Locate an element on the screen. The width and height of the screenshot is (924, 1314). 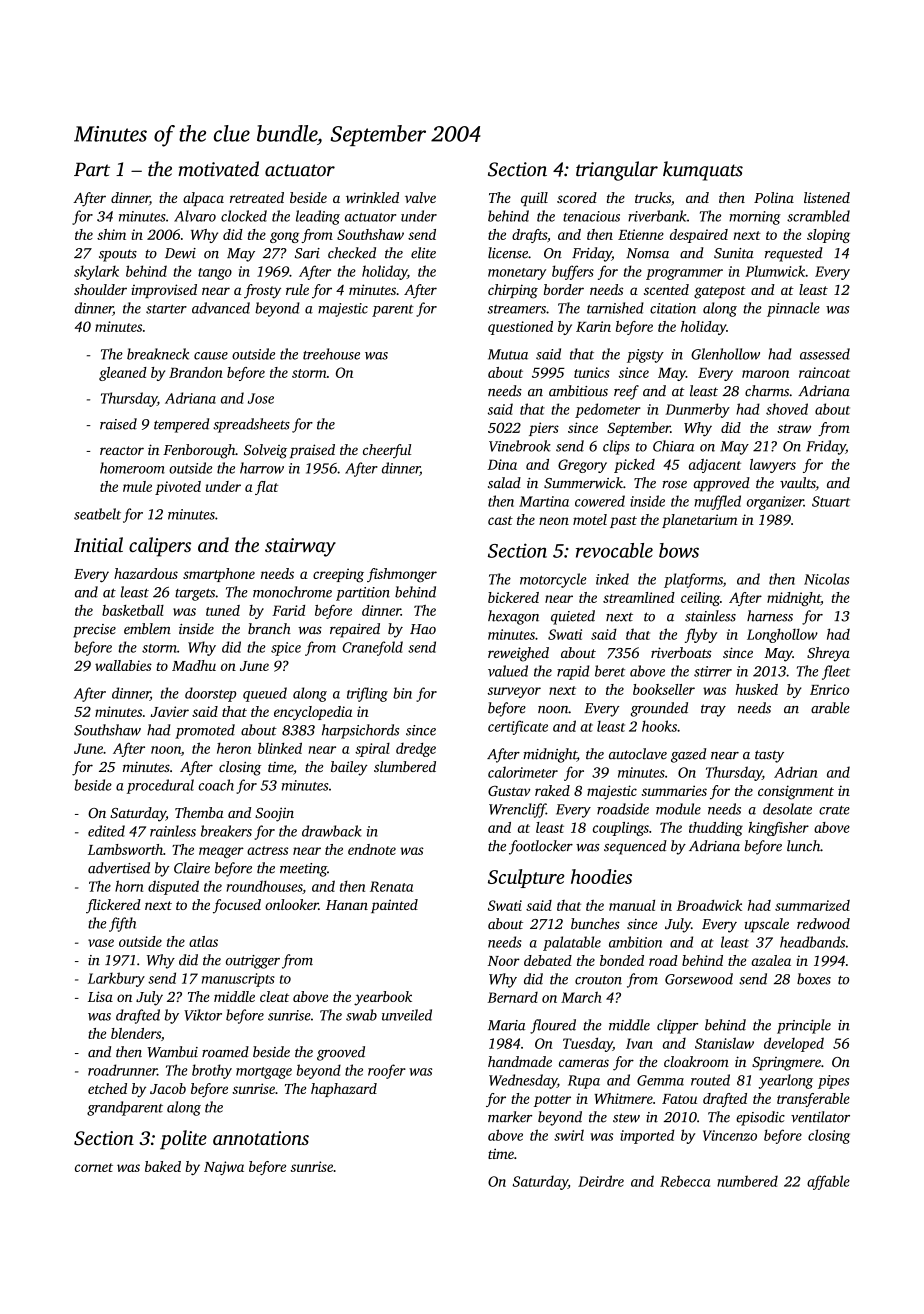
revocable is located at coordinates (614, 550).
